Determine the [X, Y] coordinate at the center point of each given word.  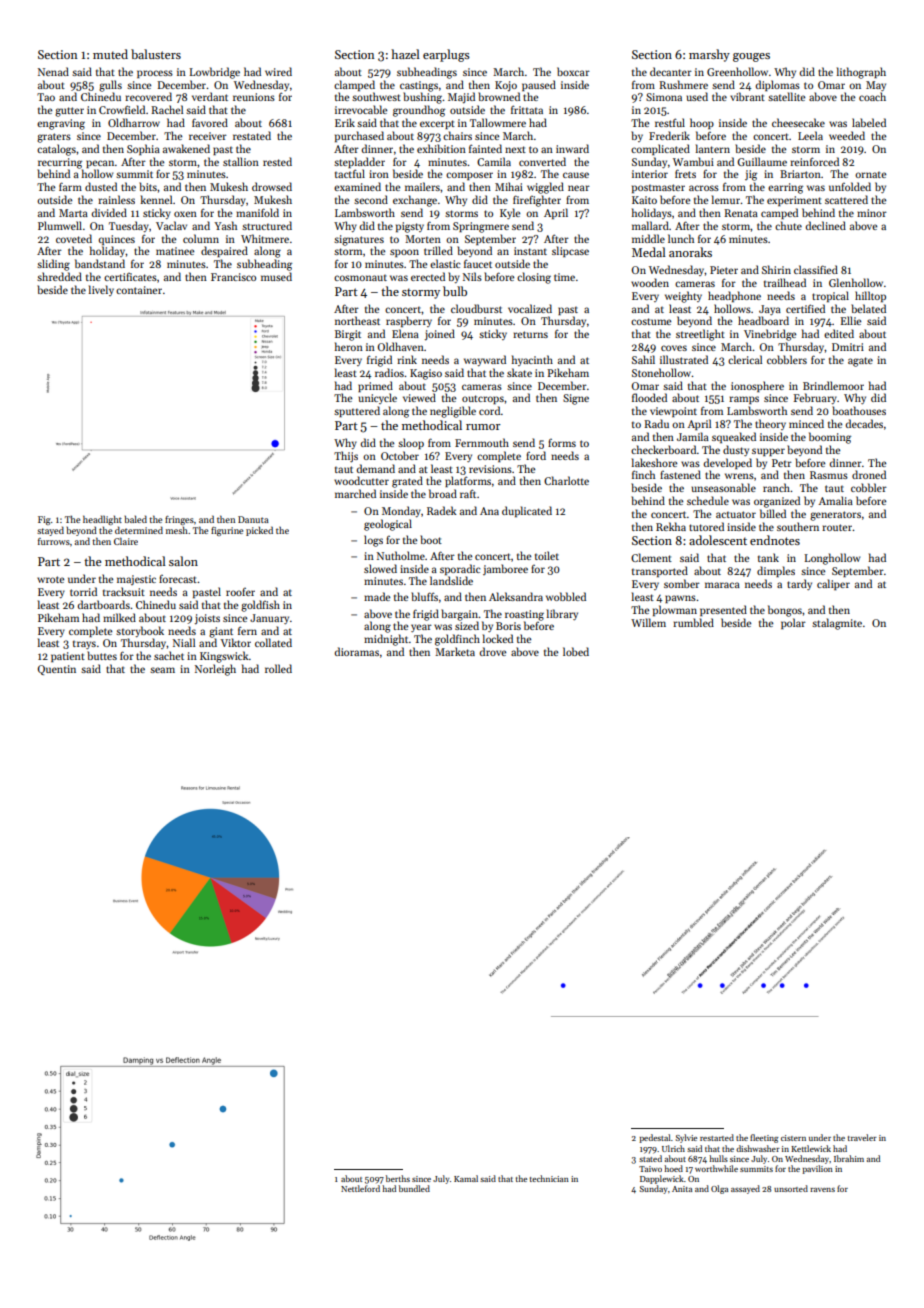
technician [549, 1178]
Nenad [53, 71]
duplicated [527, 511]
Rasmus [829, 475]
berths [398, 1178]
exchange [415, 201]
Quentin [57, 670]
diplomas [778, 85]
